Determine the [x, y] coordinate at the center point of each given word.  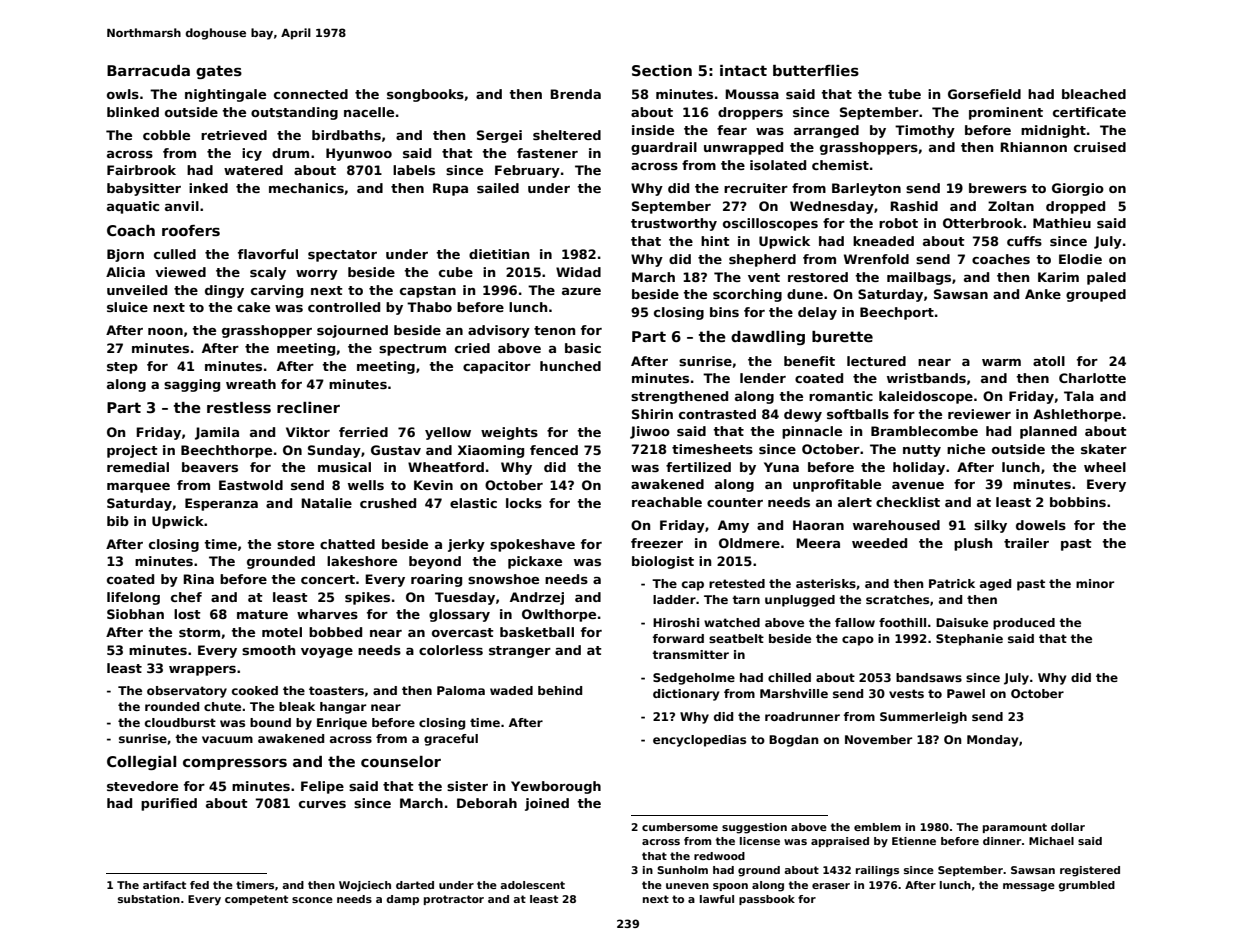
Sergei [499, 136]
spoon [730, 887]
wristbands [926, 378]
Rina [198, 579]
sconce [312, 900]
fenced [554, 450]
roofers [191, 230]
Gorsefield [984, 94]
